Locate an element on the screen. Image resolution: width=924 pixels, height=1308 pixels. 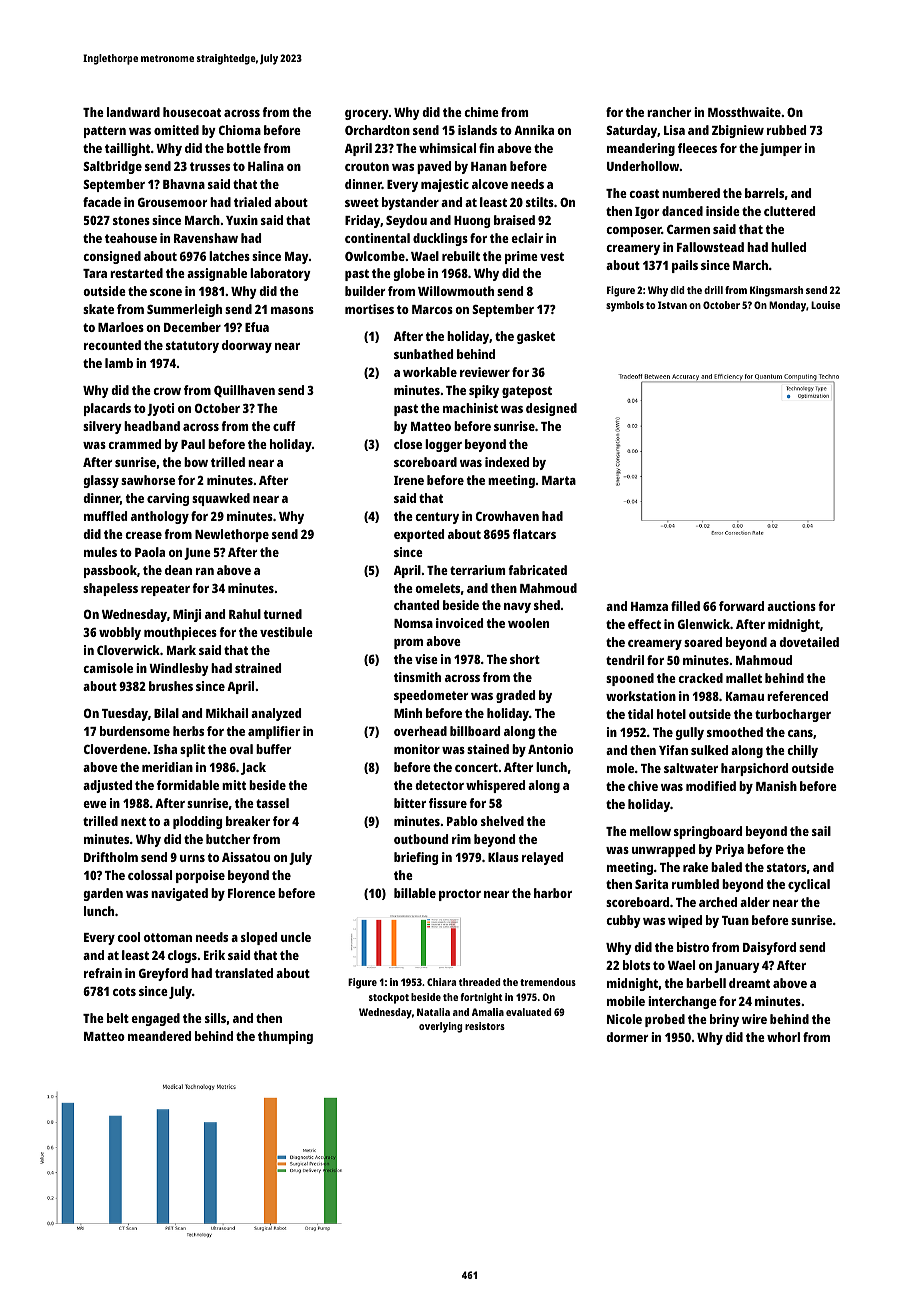
ducklings is located at coordinates (440, 239).
